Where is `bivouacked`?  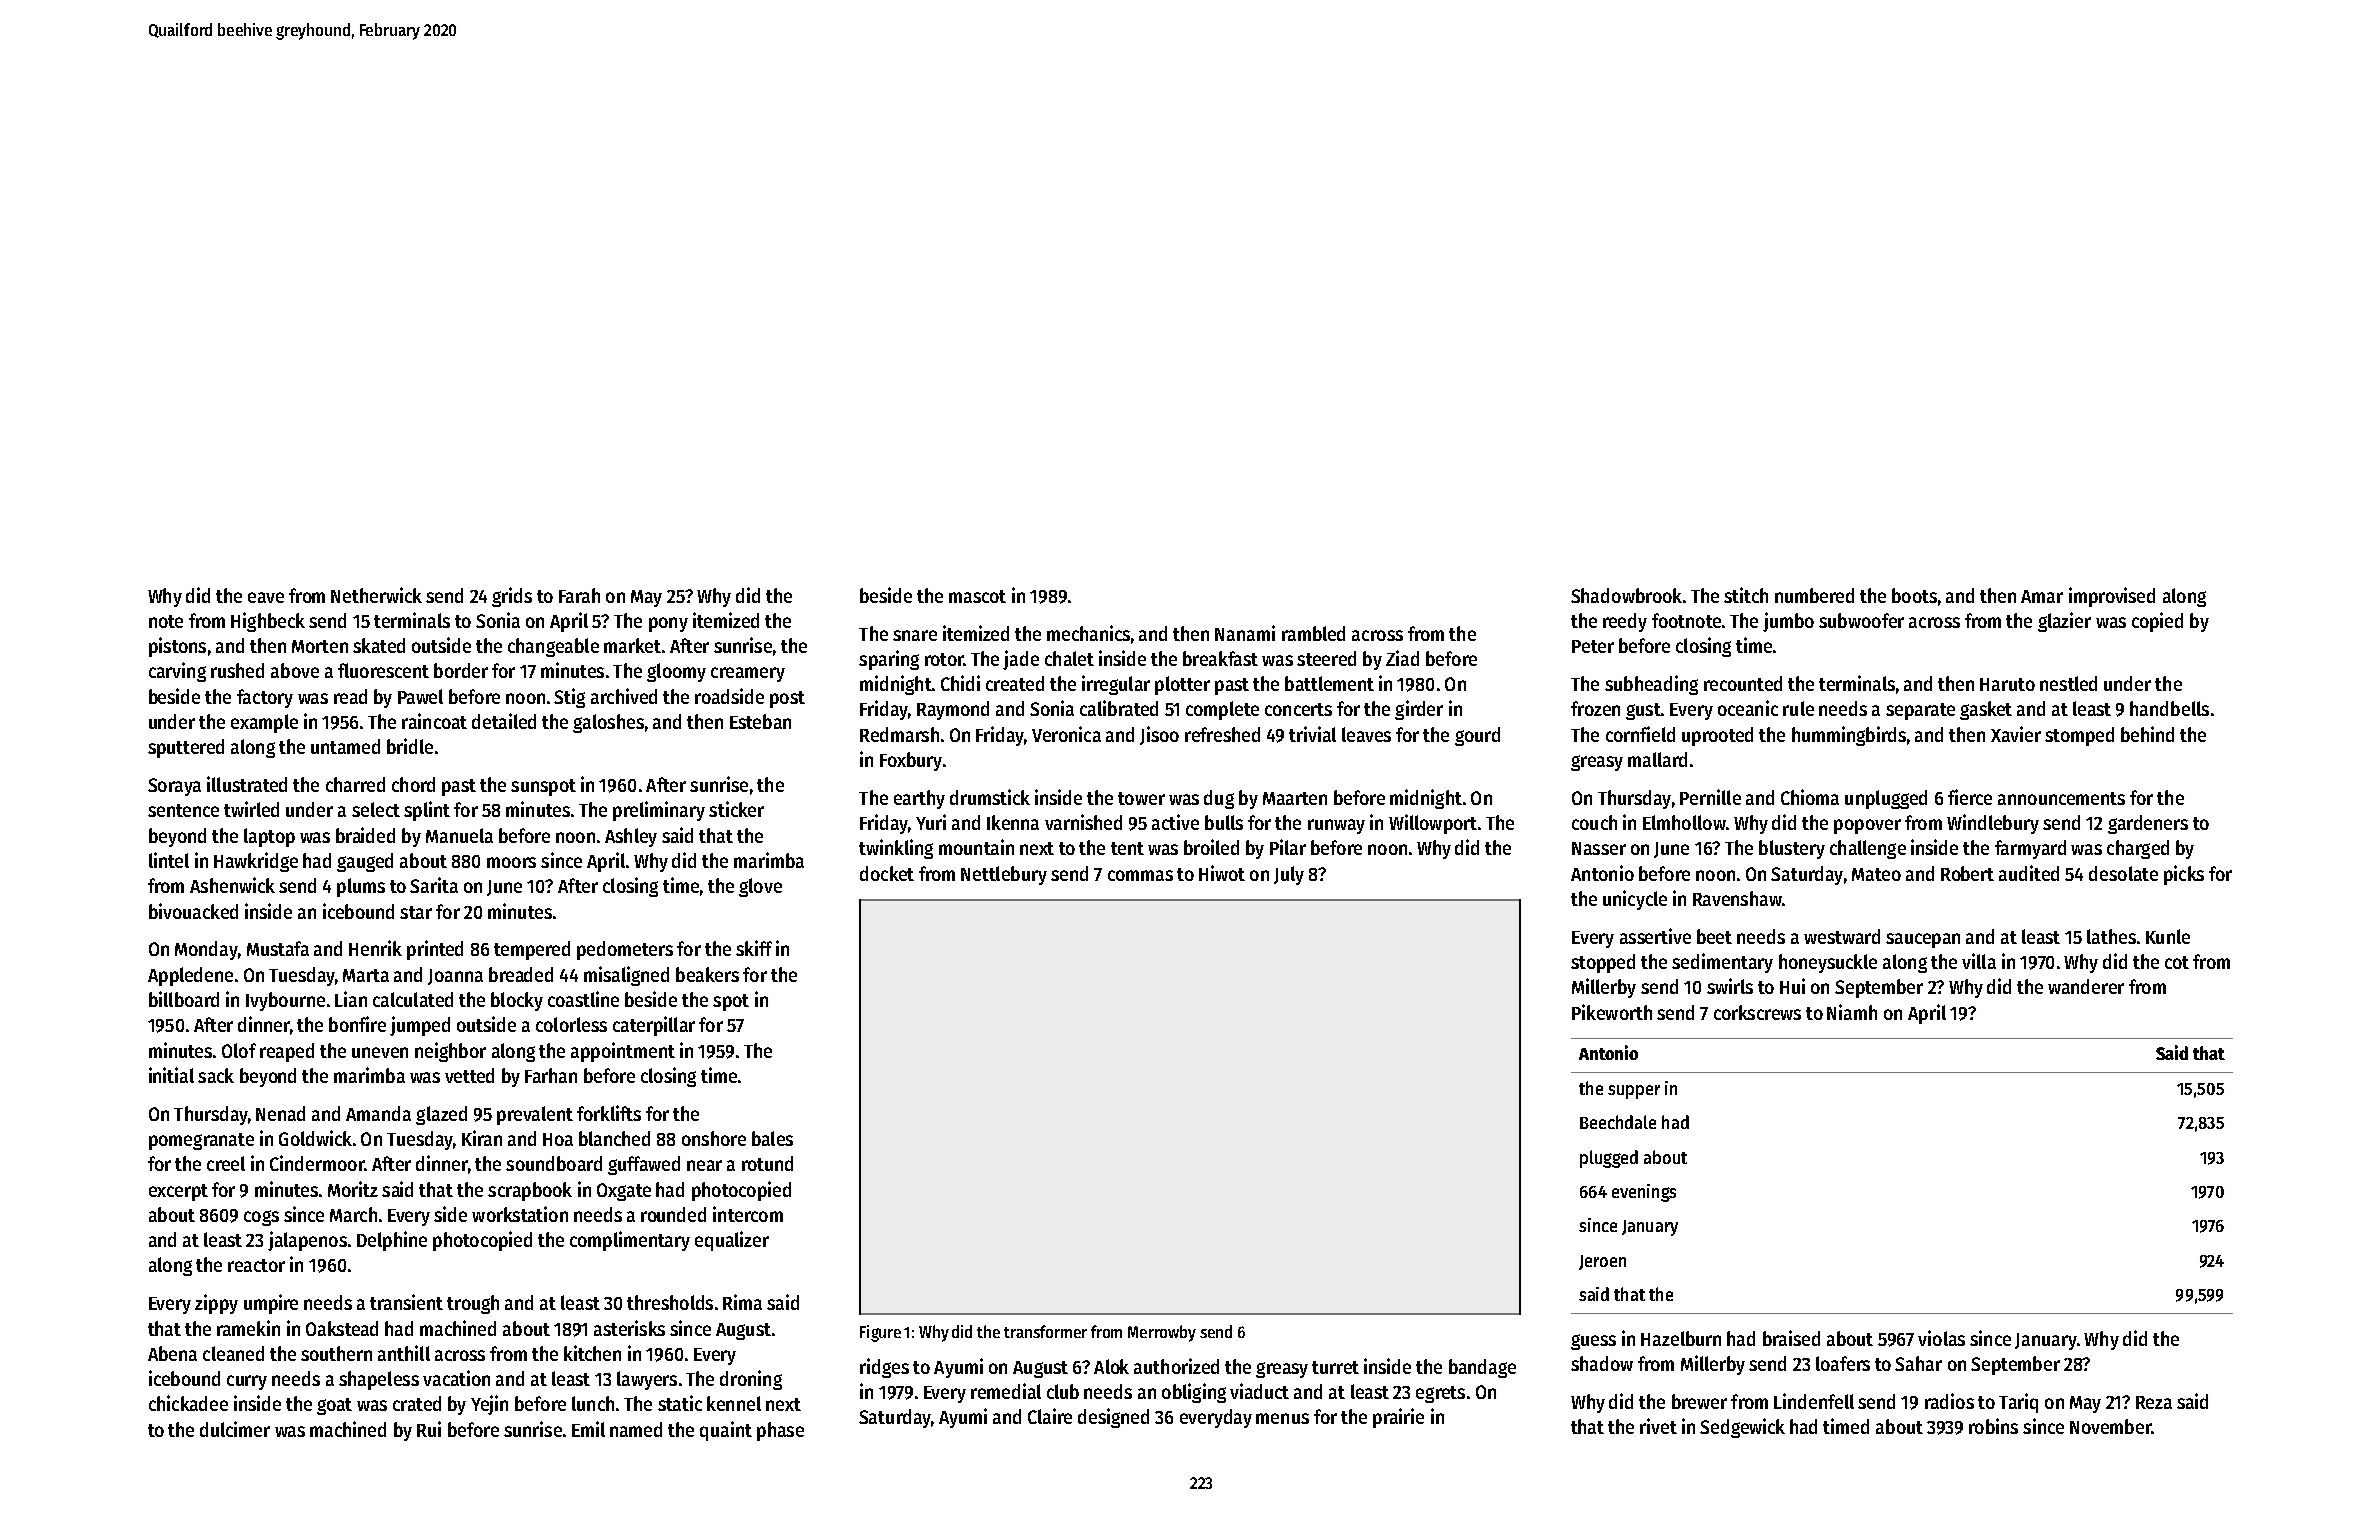 bivouacked is located at coordinates (193, 911).
